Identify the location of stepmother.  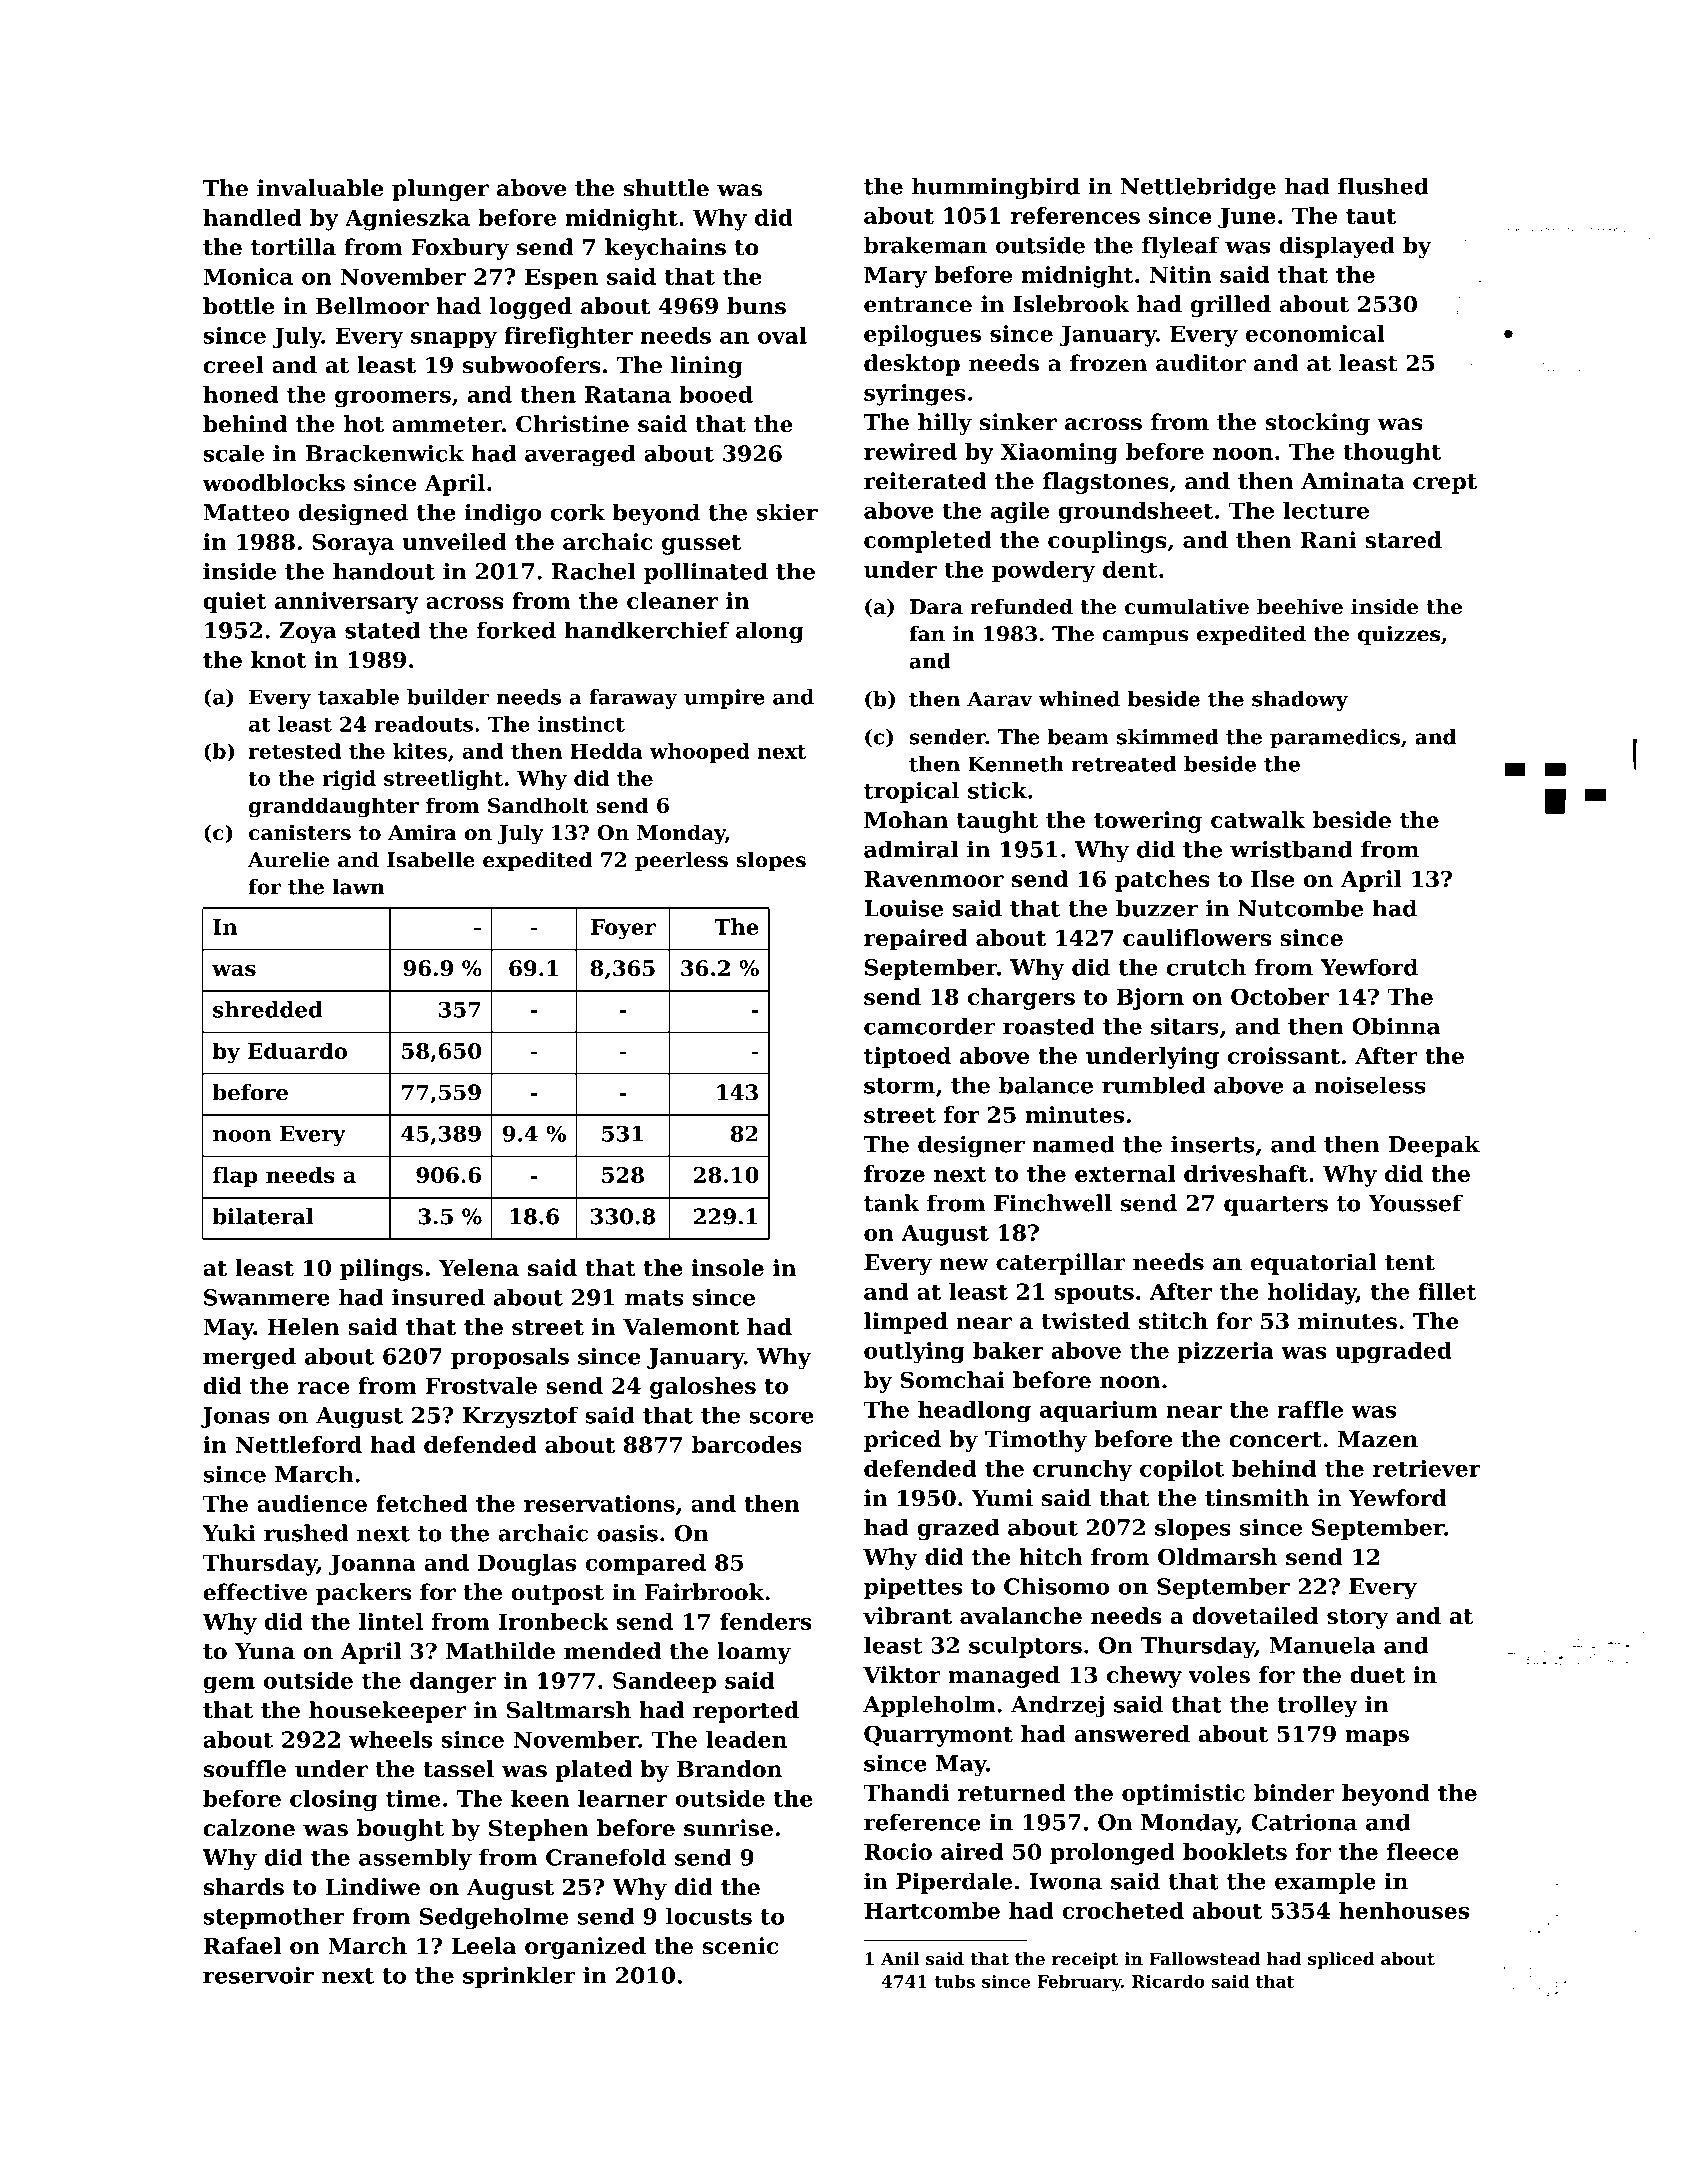
(274, 1918).
